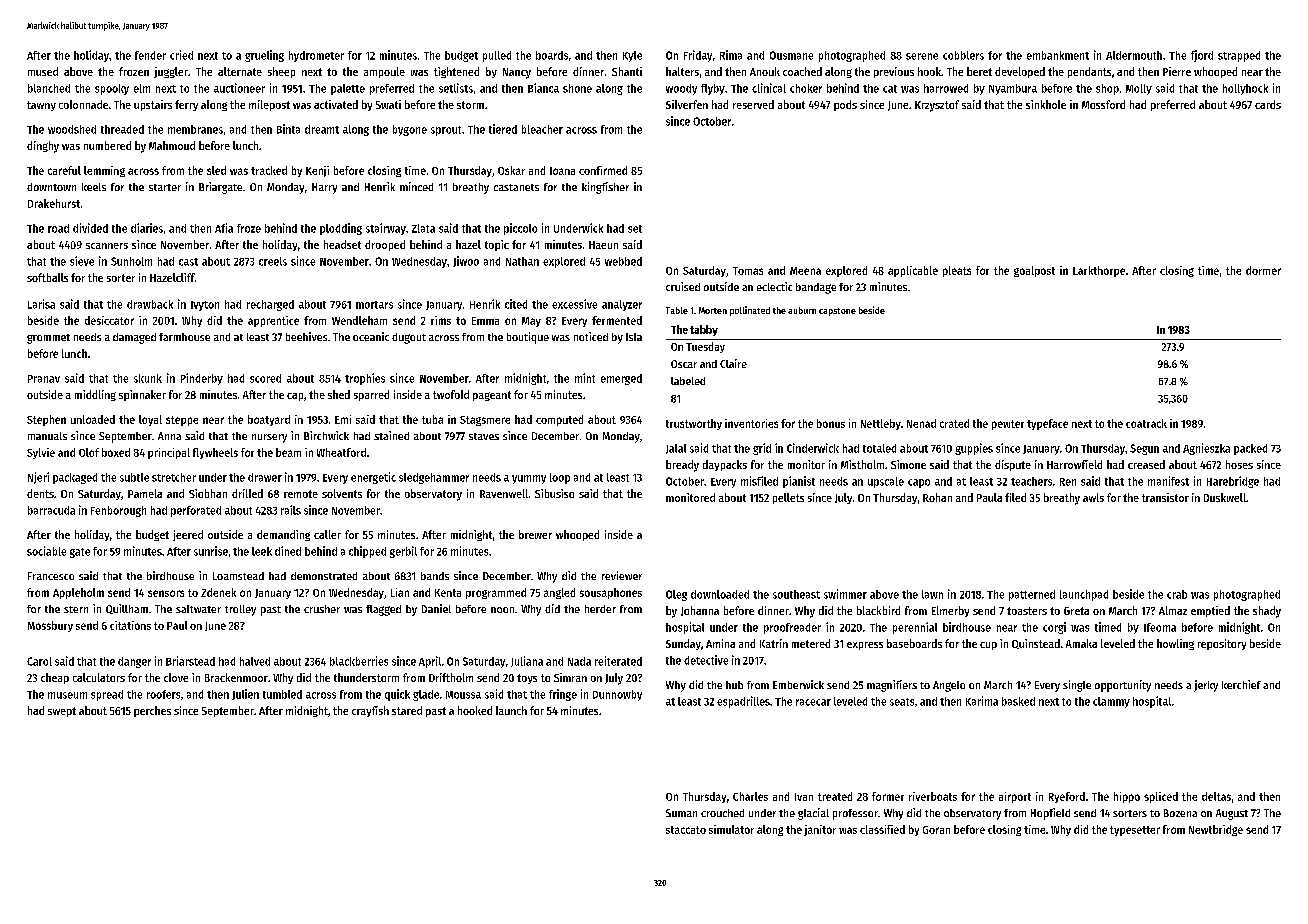 This screenshot has height=924, width=1308. What do you see at coordinates (269, 420) in the screenshot?
I see `boatyard` at bounding box center [269, 420].
